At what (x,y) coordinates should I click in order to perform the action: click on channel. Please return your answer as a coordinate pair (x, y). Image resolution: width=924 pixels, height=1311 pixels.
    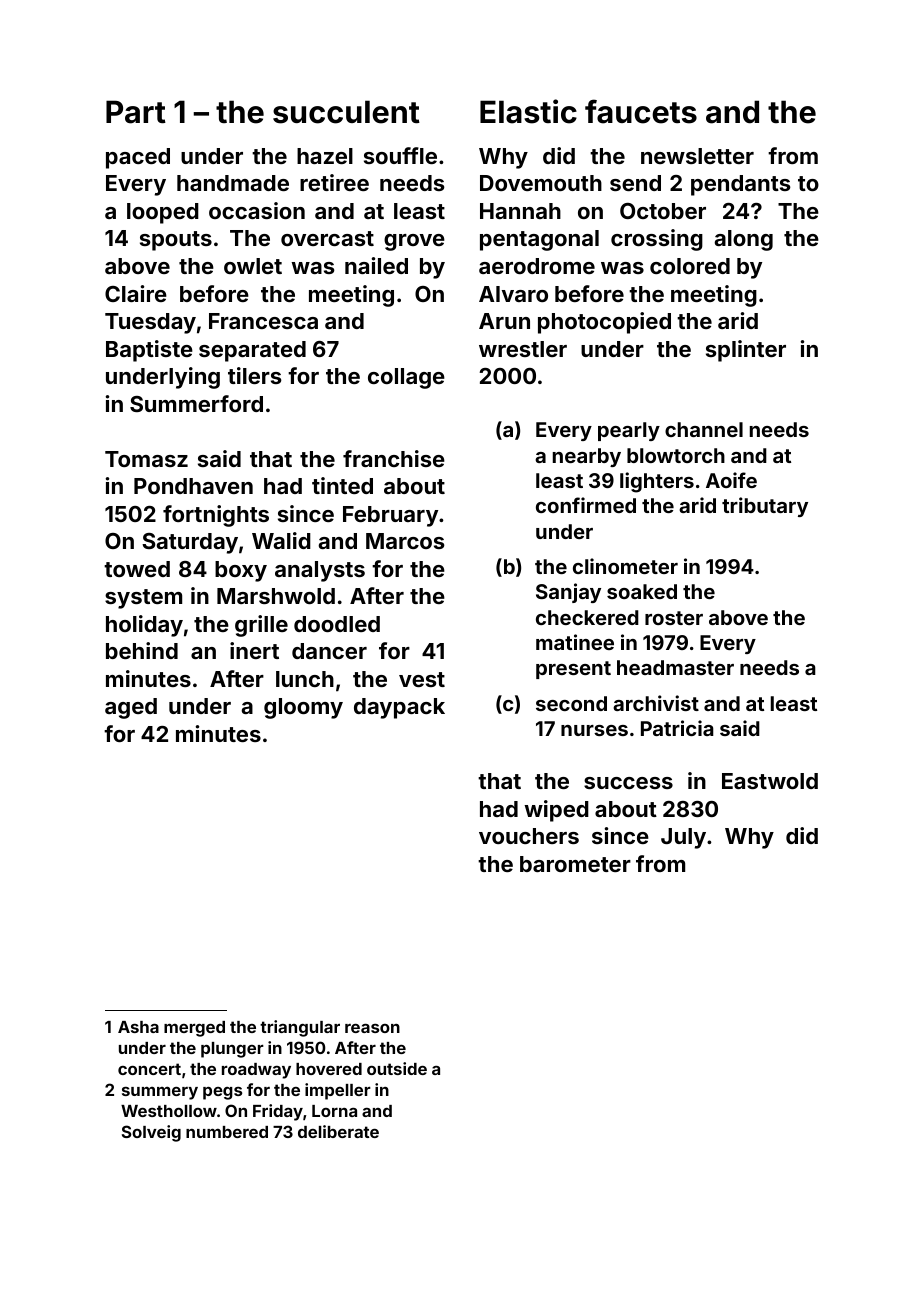
    Looking at the image, I should click on (704, 429).
